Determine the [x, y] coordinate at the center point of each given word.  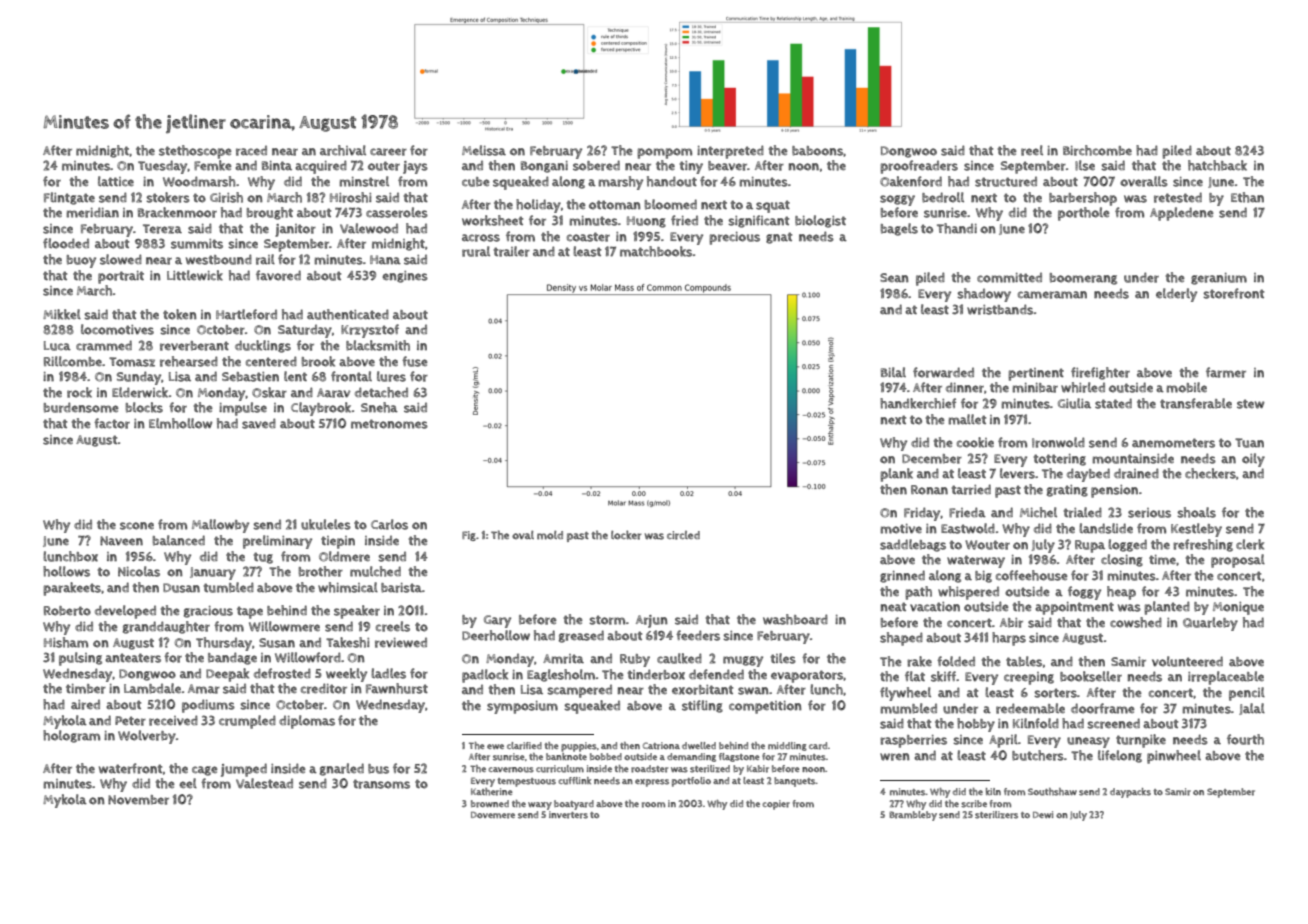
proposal [1238, 561]
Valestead [264, 783]
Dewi [1043, 814]
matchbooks [656, 251]
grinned [902, 576]
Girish [226, 197]
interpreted [730, 152]
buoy [81, 261]
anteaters [133, 658]
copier [776, 805]
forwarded [943, 372]
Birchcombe [1097, 150]
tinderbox [656, 674]
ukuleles [326, 524]
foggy [1084, 593]
